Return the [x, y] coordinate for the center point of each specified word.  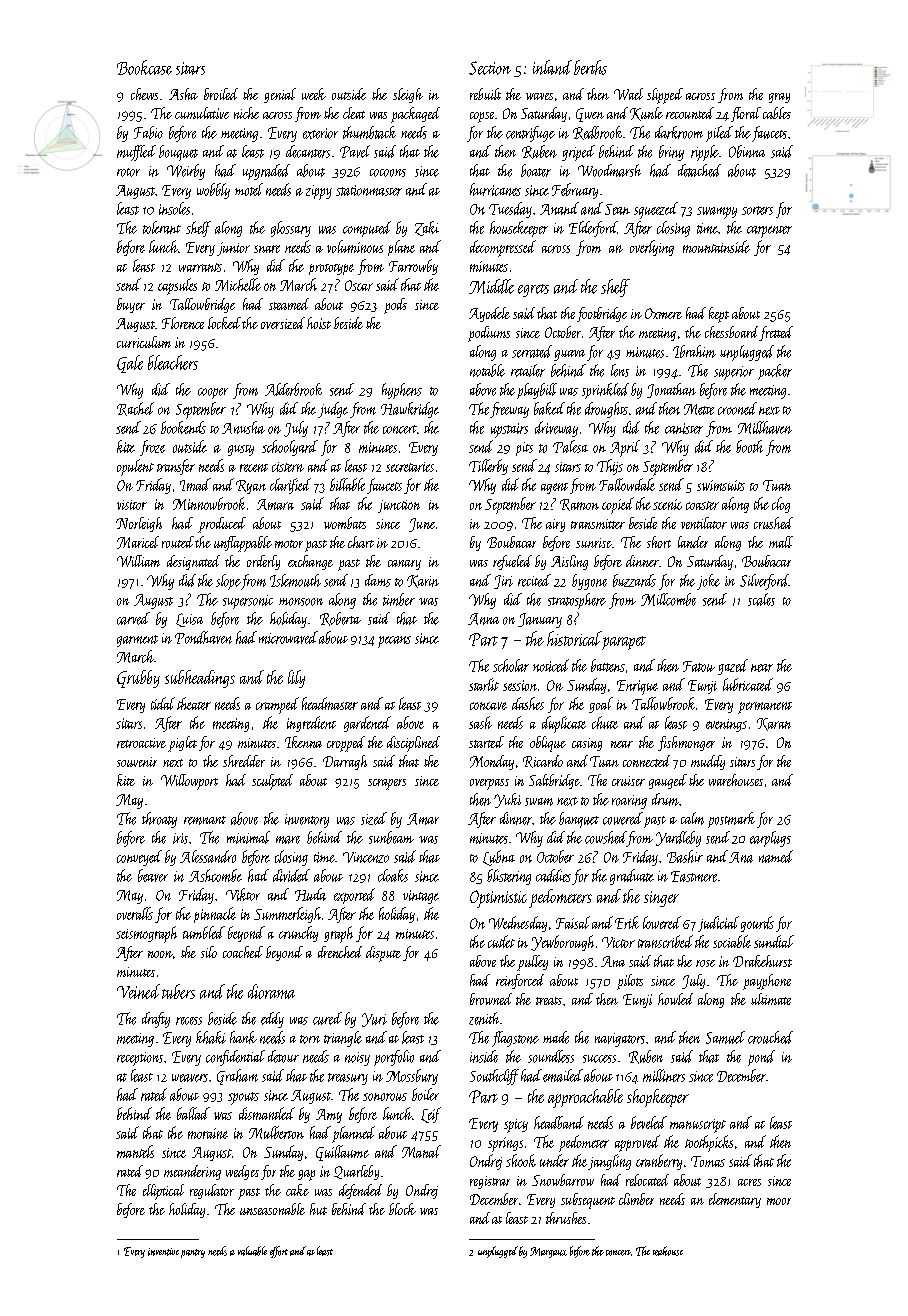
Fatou [699, 666]
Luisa [189, 620]
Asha [183, 94]
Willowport [189, 782]
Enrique [637, 687]
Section [490, 68]
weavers [190, 1078]
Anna [483, 619]
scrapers [387, 784]
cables [777, 113]
